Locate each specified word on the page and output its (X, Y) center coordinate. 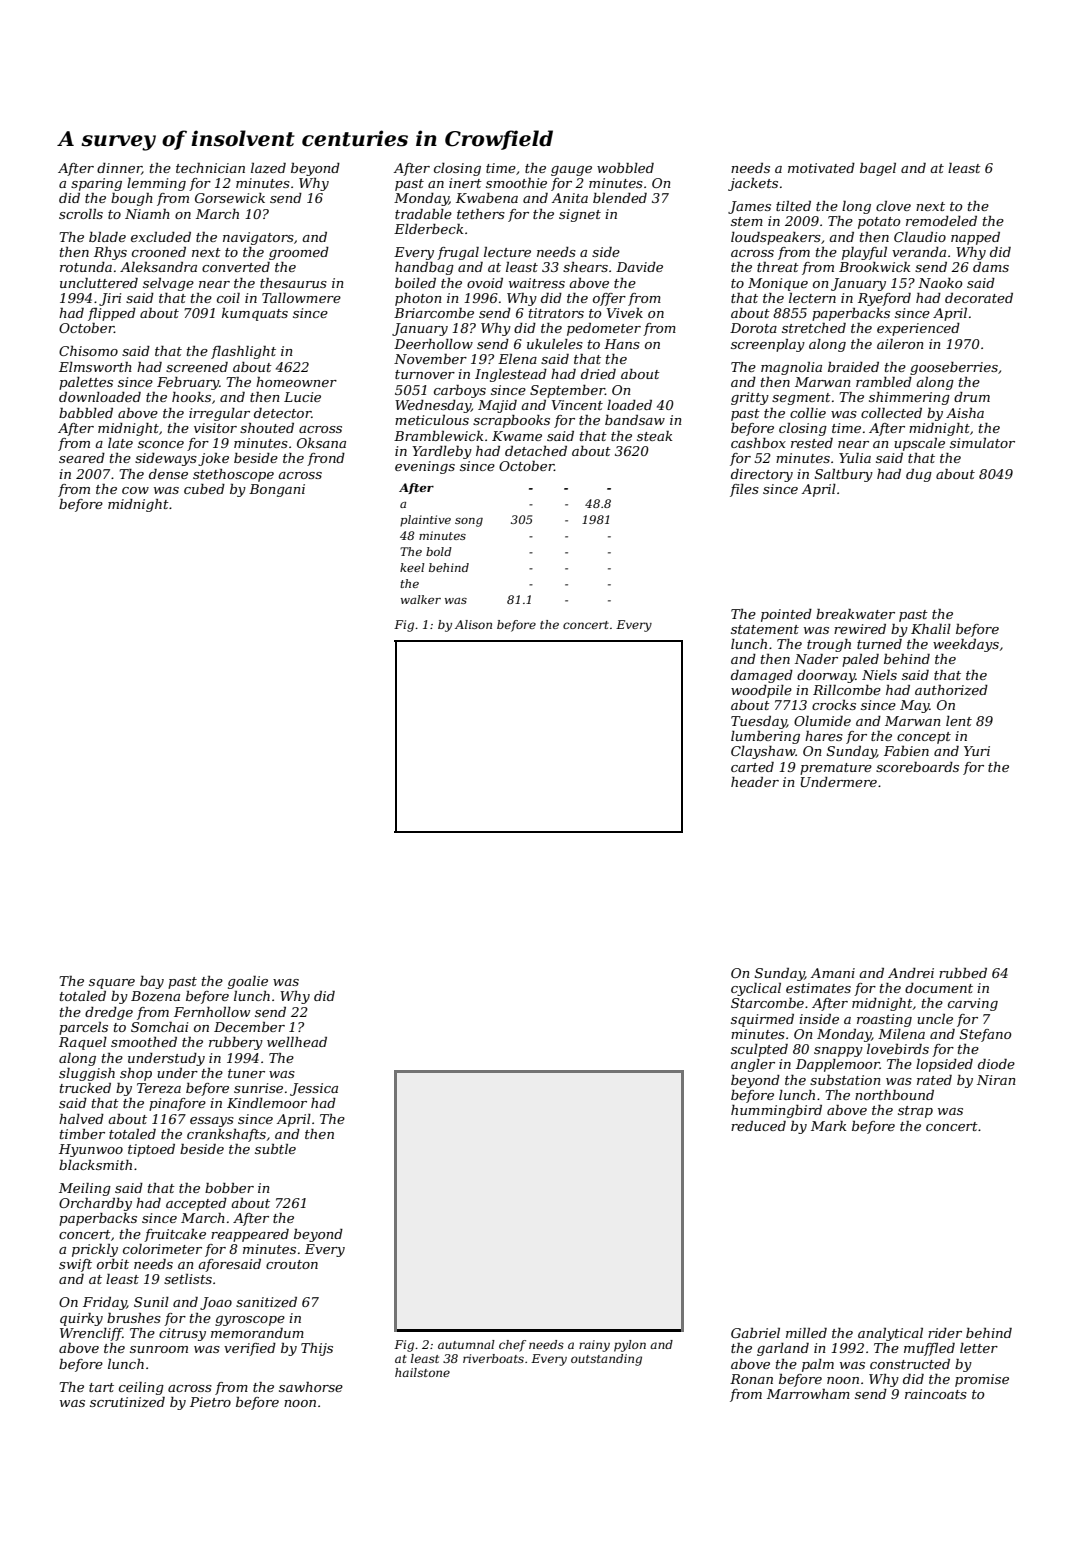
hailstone (422, 1372)
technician (210, 168)
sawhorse (311, 1387)
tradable (423, 214)
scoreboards (917, 767)
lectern (812, 298)
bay (152, 982)
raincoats (936, 1394)
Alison (473, 624)
